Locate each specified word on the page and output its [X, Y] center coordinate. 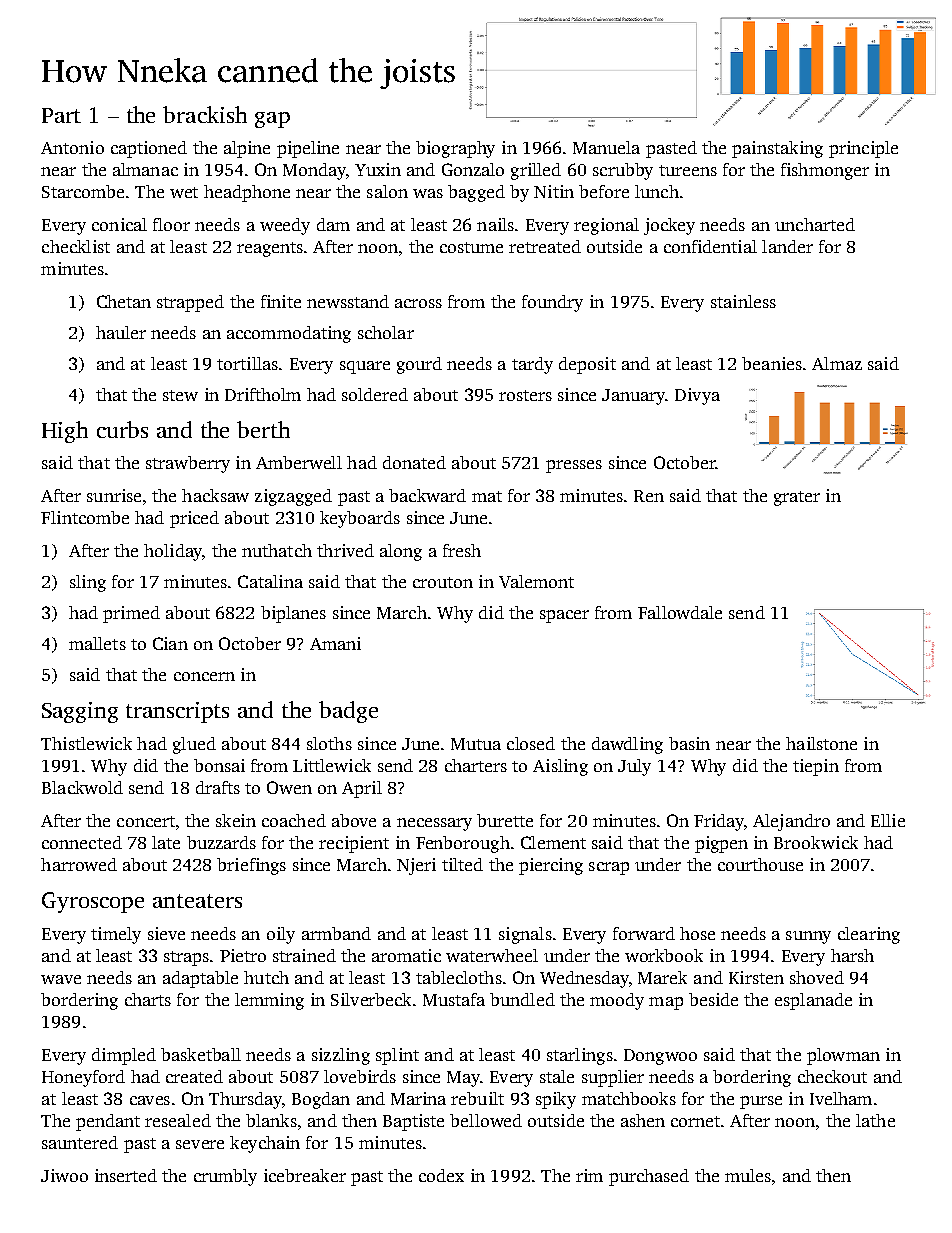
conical [119, 224]
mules [748, 1175]
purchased [649, 1177]
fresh [462, 550]
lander [787, 246]
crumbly [225, 1177]
